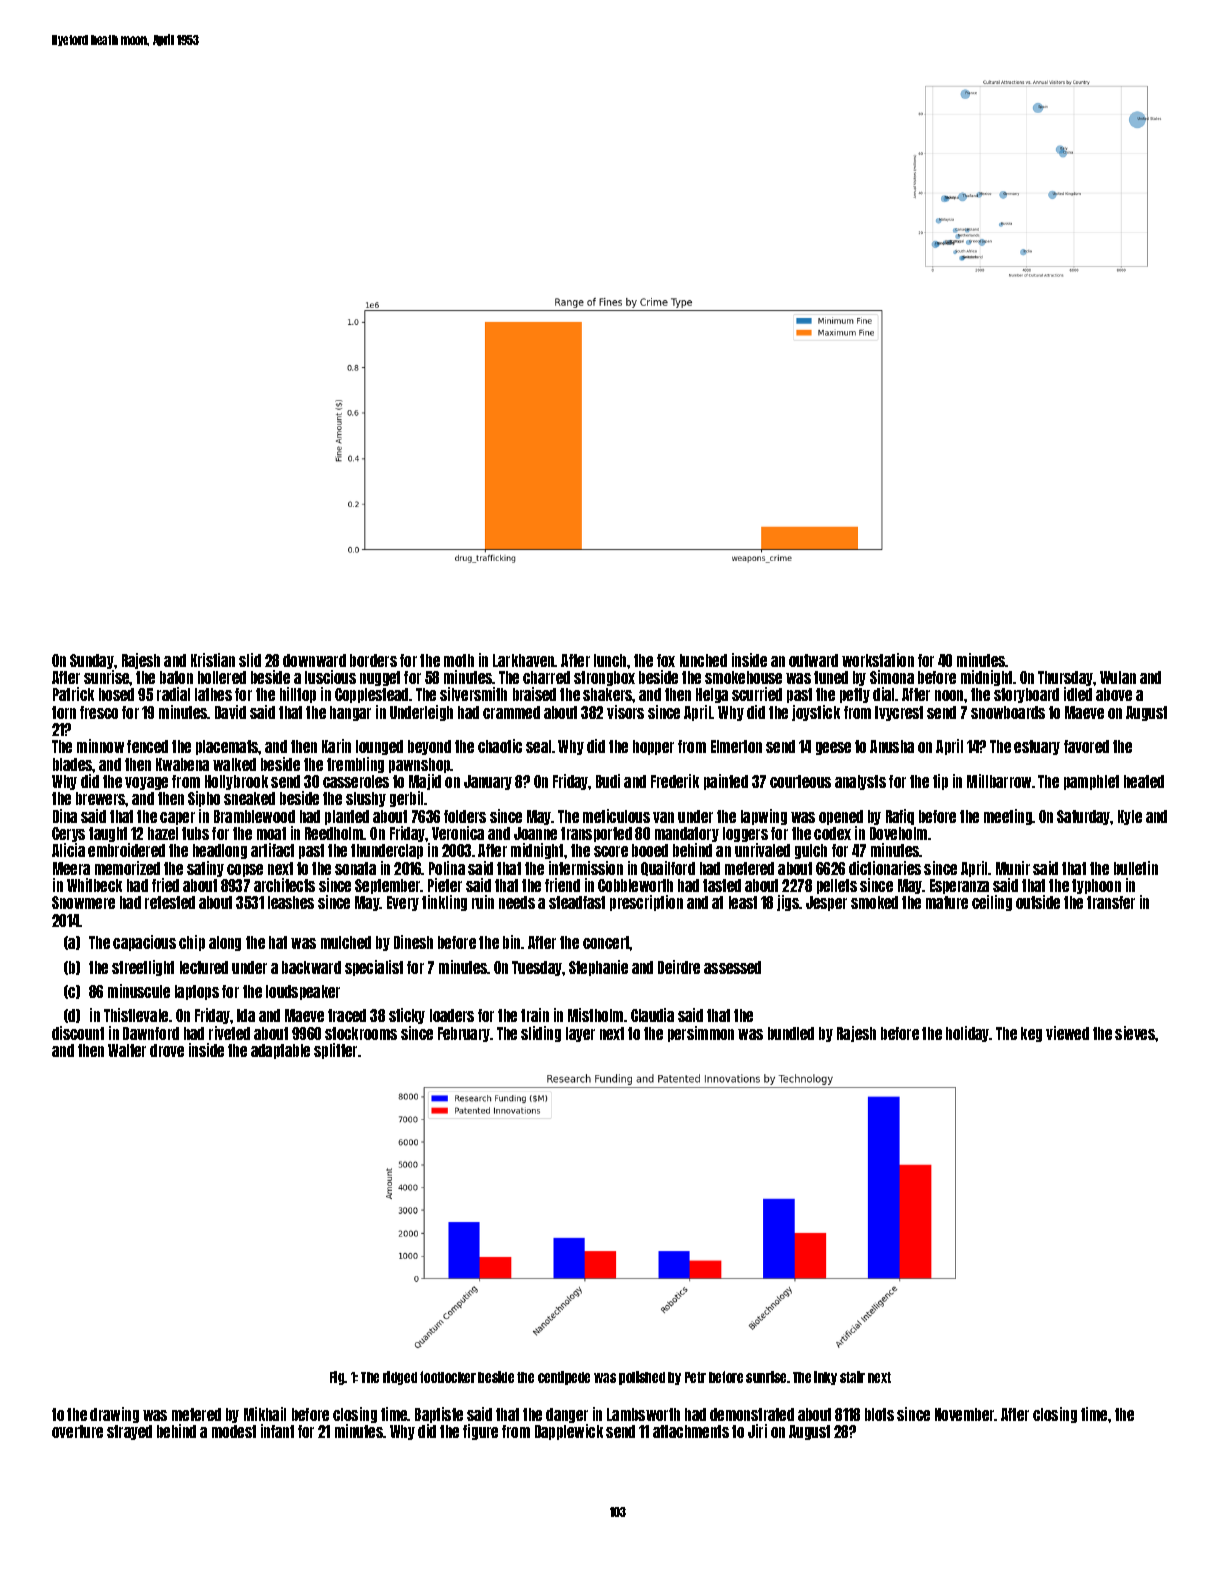 The width and height of the document is (1221, 1580). I want to click on Kristian, so click(213, 660).
